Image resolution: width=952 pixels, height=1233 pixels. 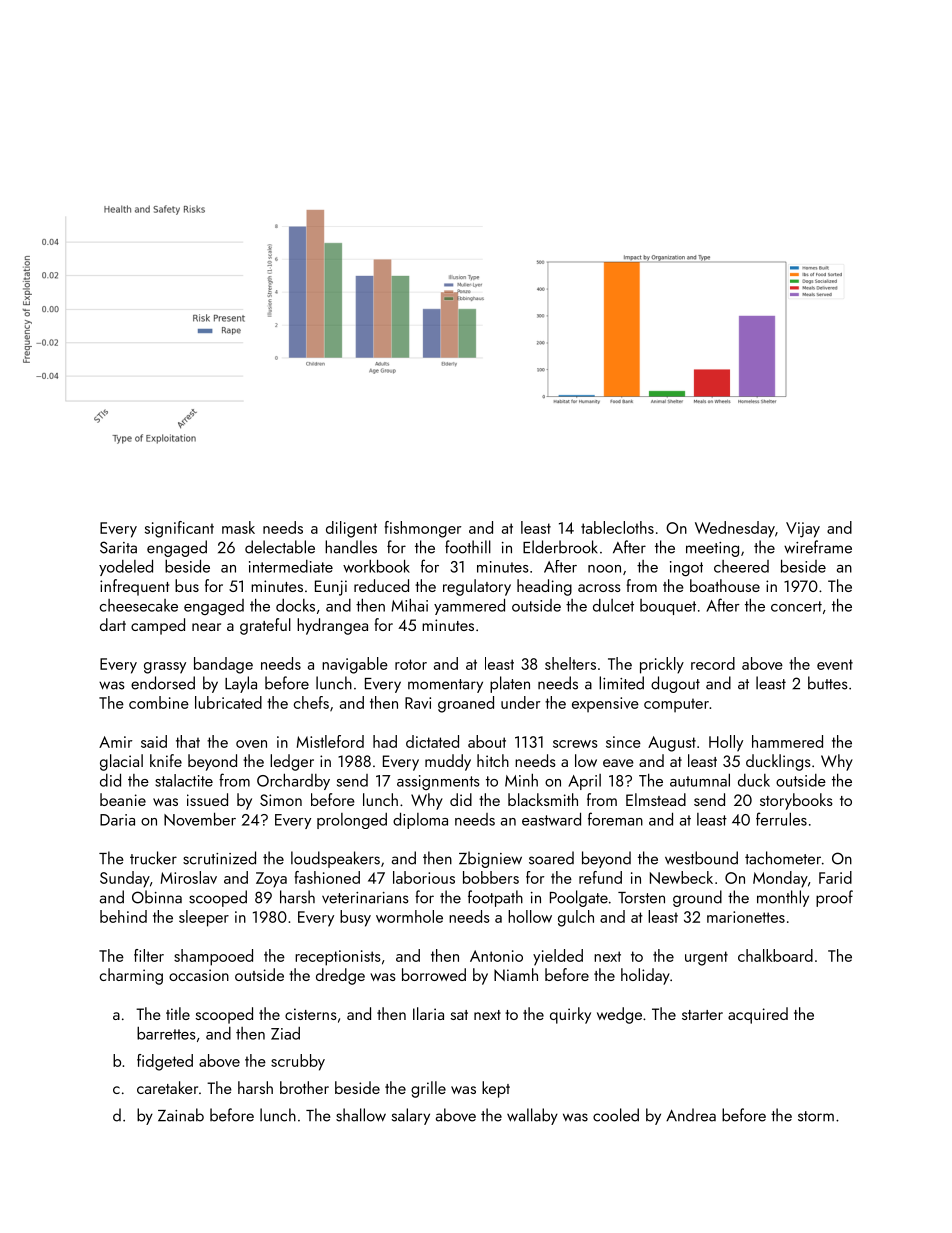 What do you see at coordinates (219, 858) in the document?
I see `scrutinized` at bounding box center [219, 858].
